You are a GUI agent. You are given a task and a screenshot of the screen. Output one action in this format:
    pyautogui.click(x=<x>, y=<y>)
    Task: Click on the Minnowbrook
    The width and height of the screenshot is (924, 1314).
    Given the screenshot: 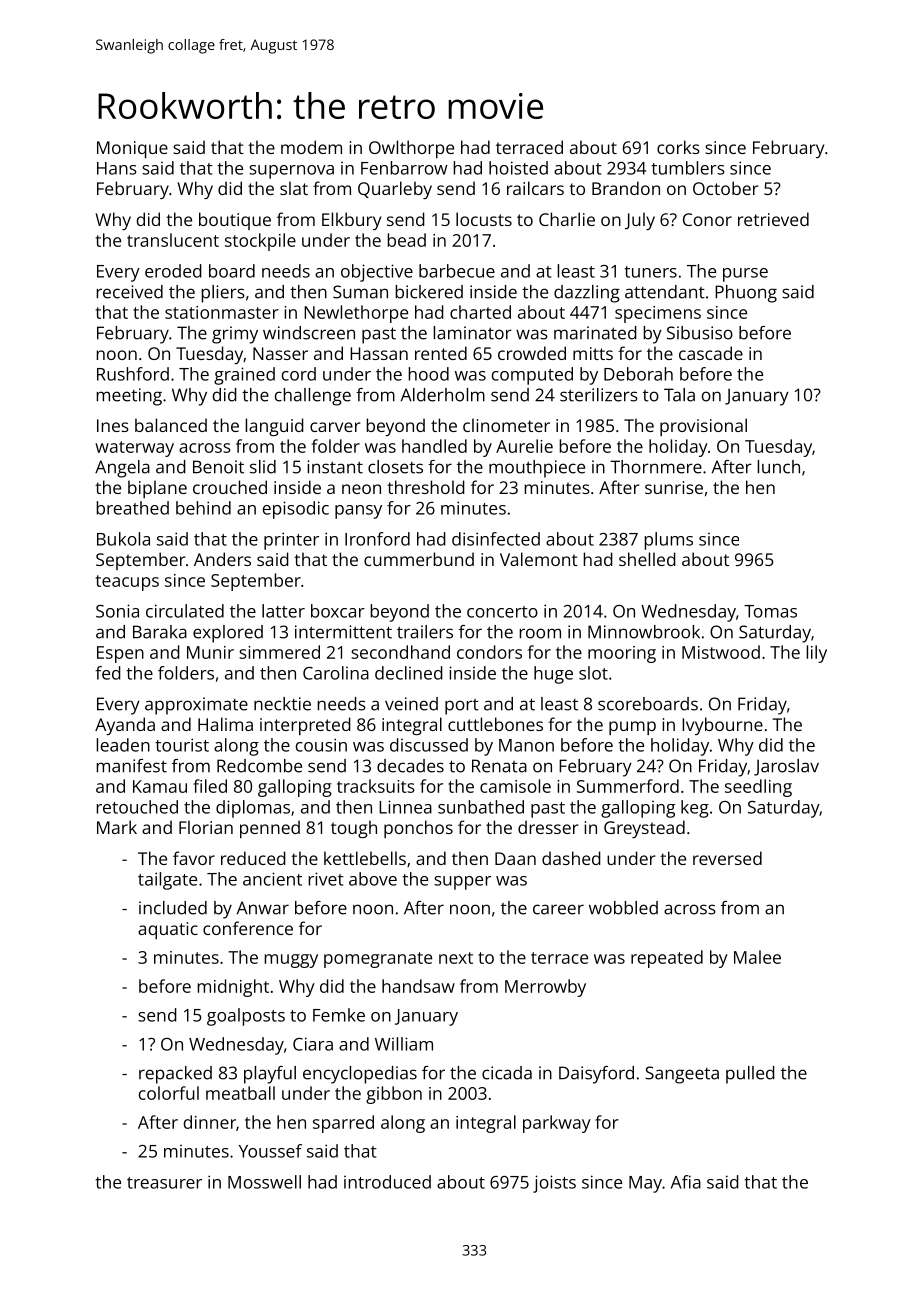 What is the action you would take?
    pyautogui.click(x=644, y=632)
